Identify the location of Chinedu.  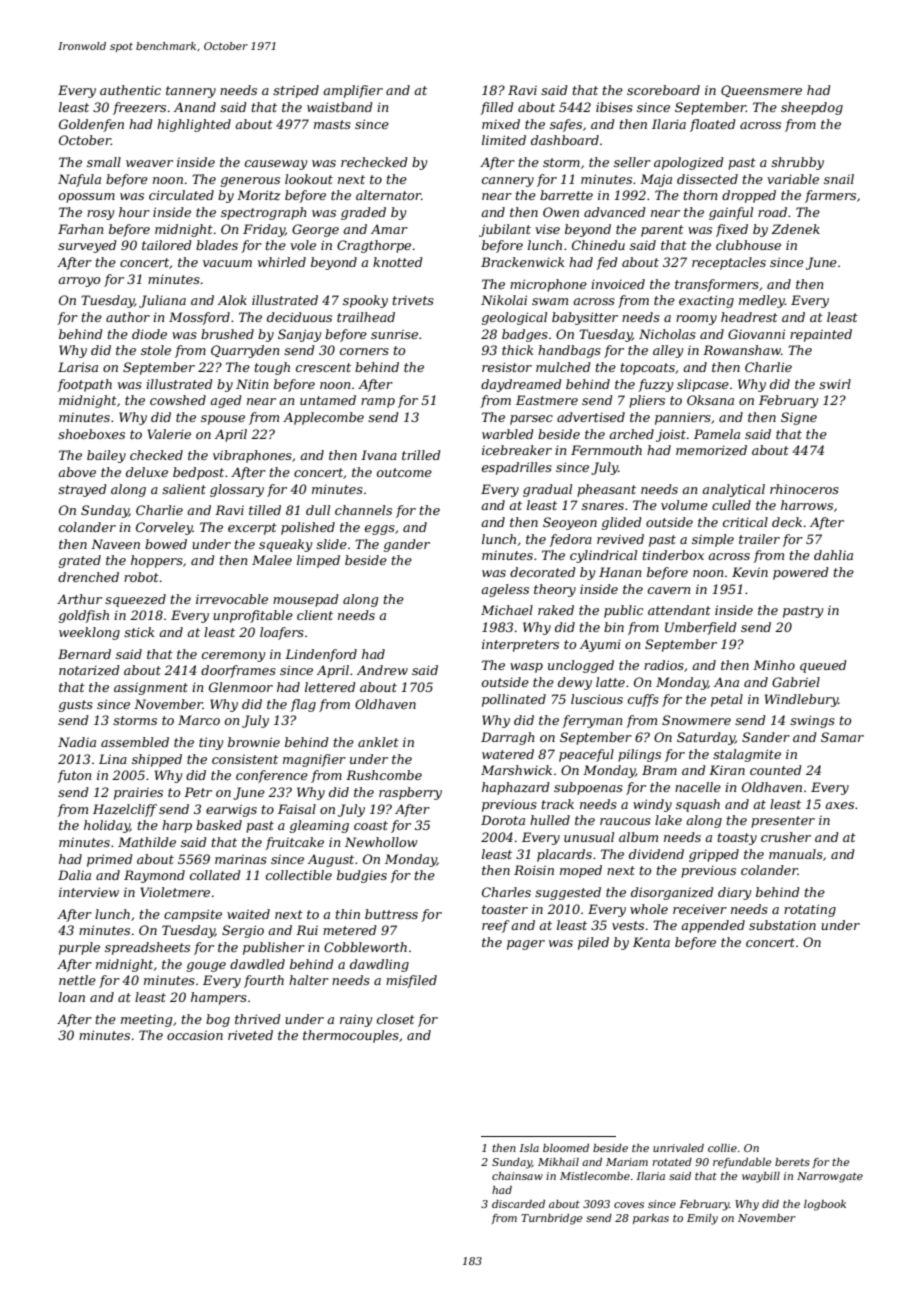
(598, 245).
